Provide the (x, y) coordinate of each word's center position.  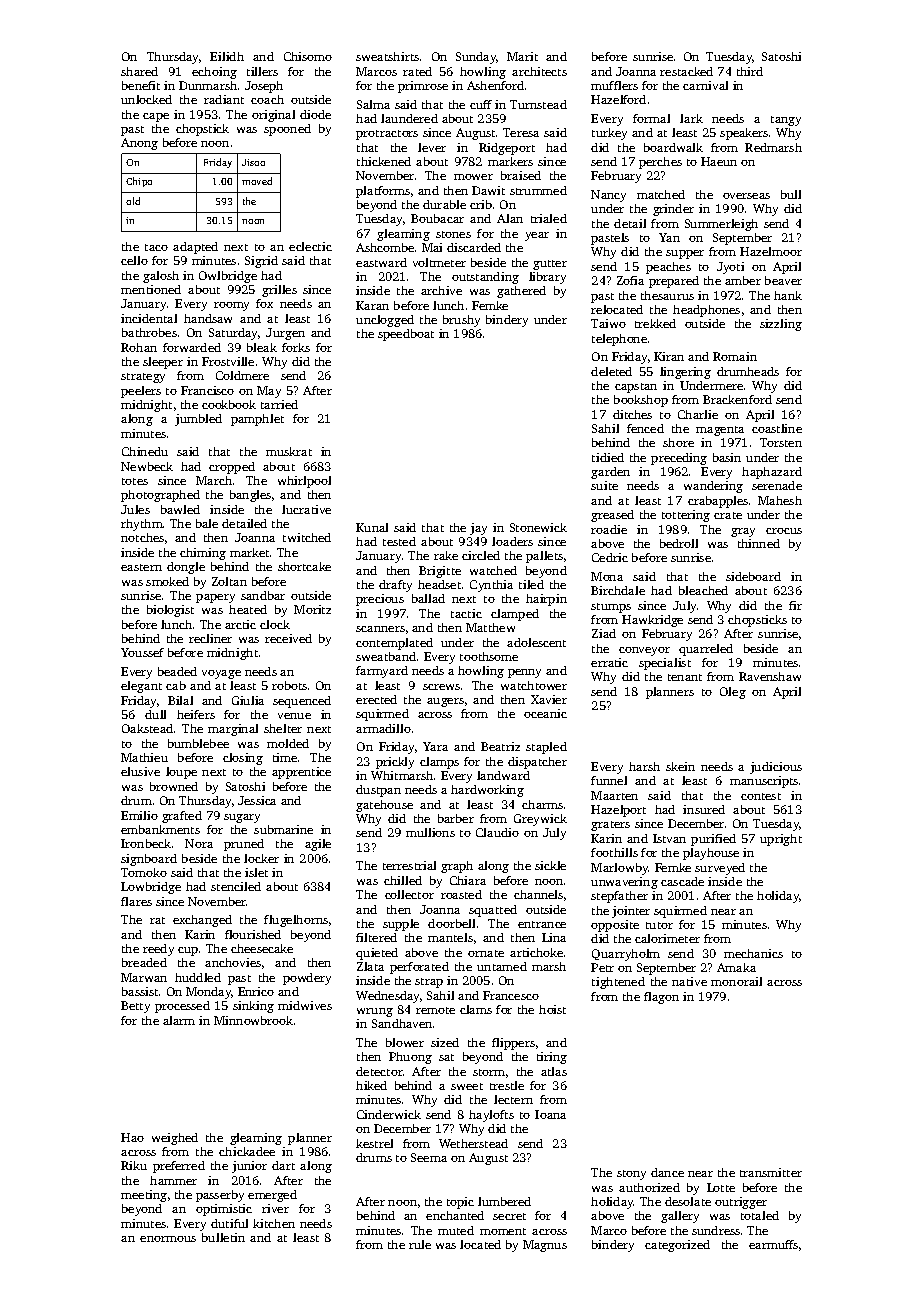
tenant (685, 677)
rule (420, 1244)
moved (257, 181)
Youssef (142, 652)
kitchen (274, 1223)
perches (660, 163)
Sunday (476, 58)
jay (478, 529)
